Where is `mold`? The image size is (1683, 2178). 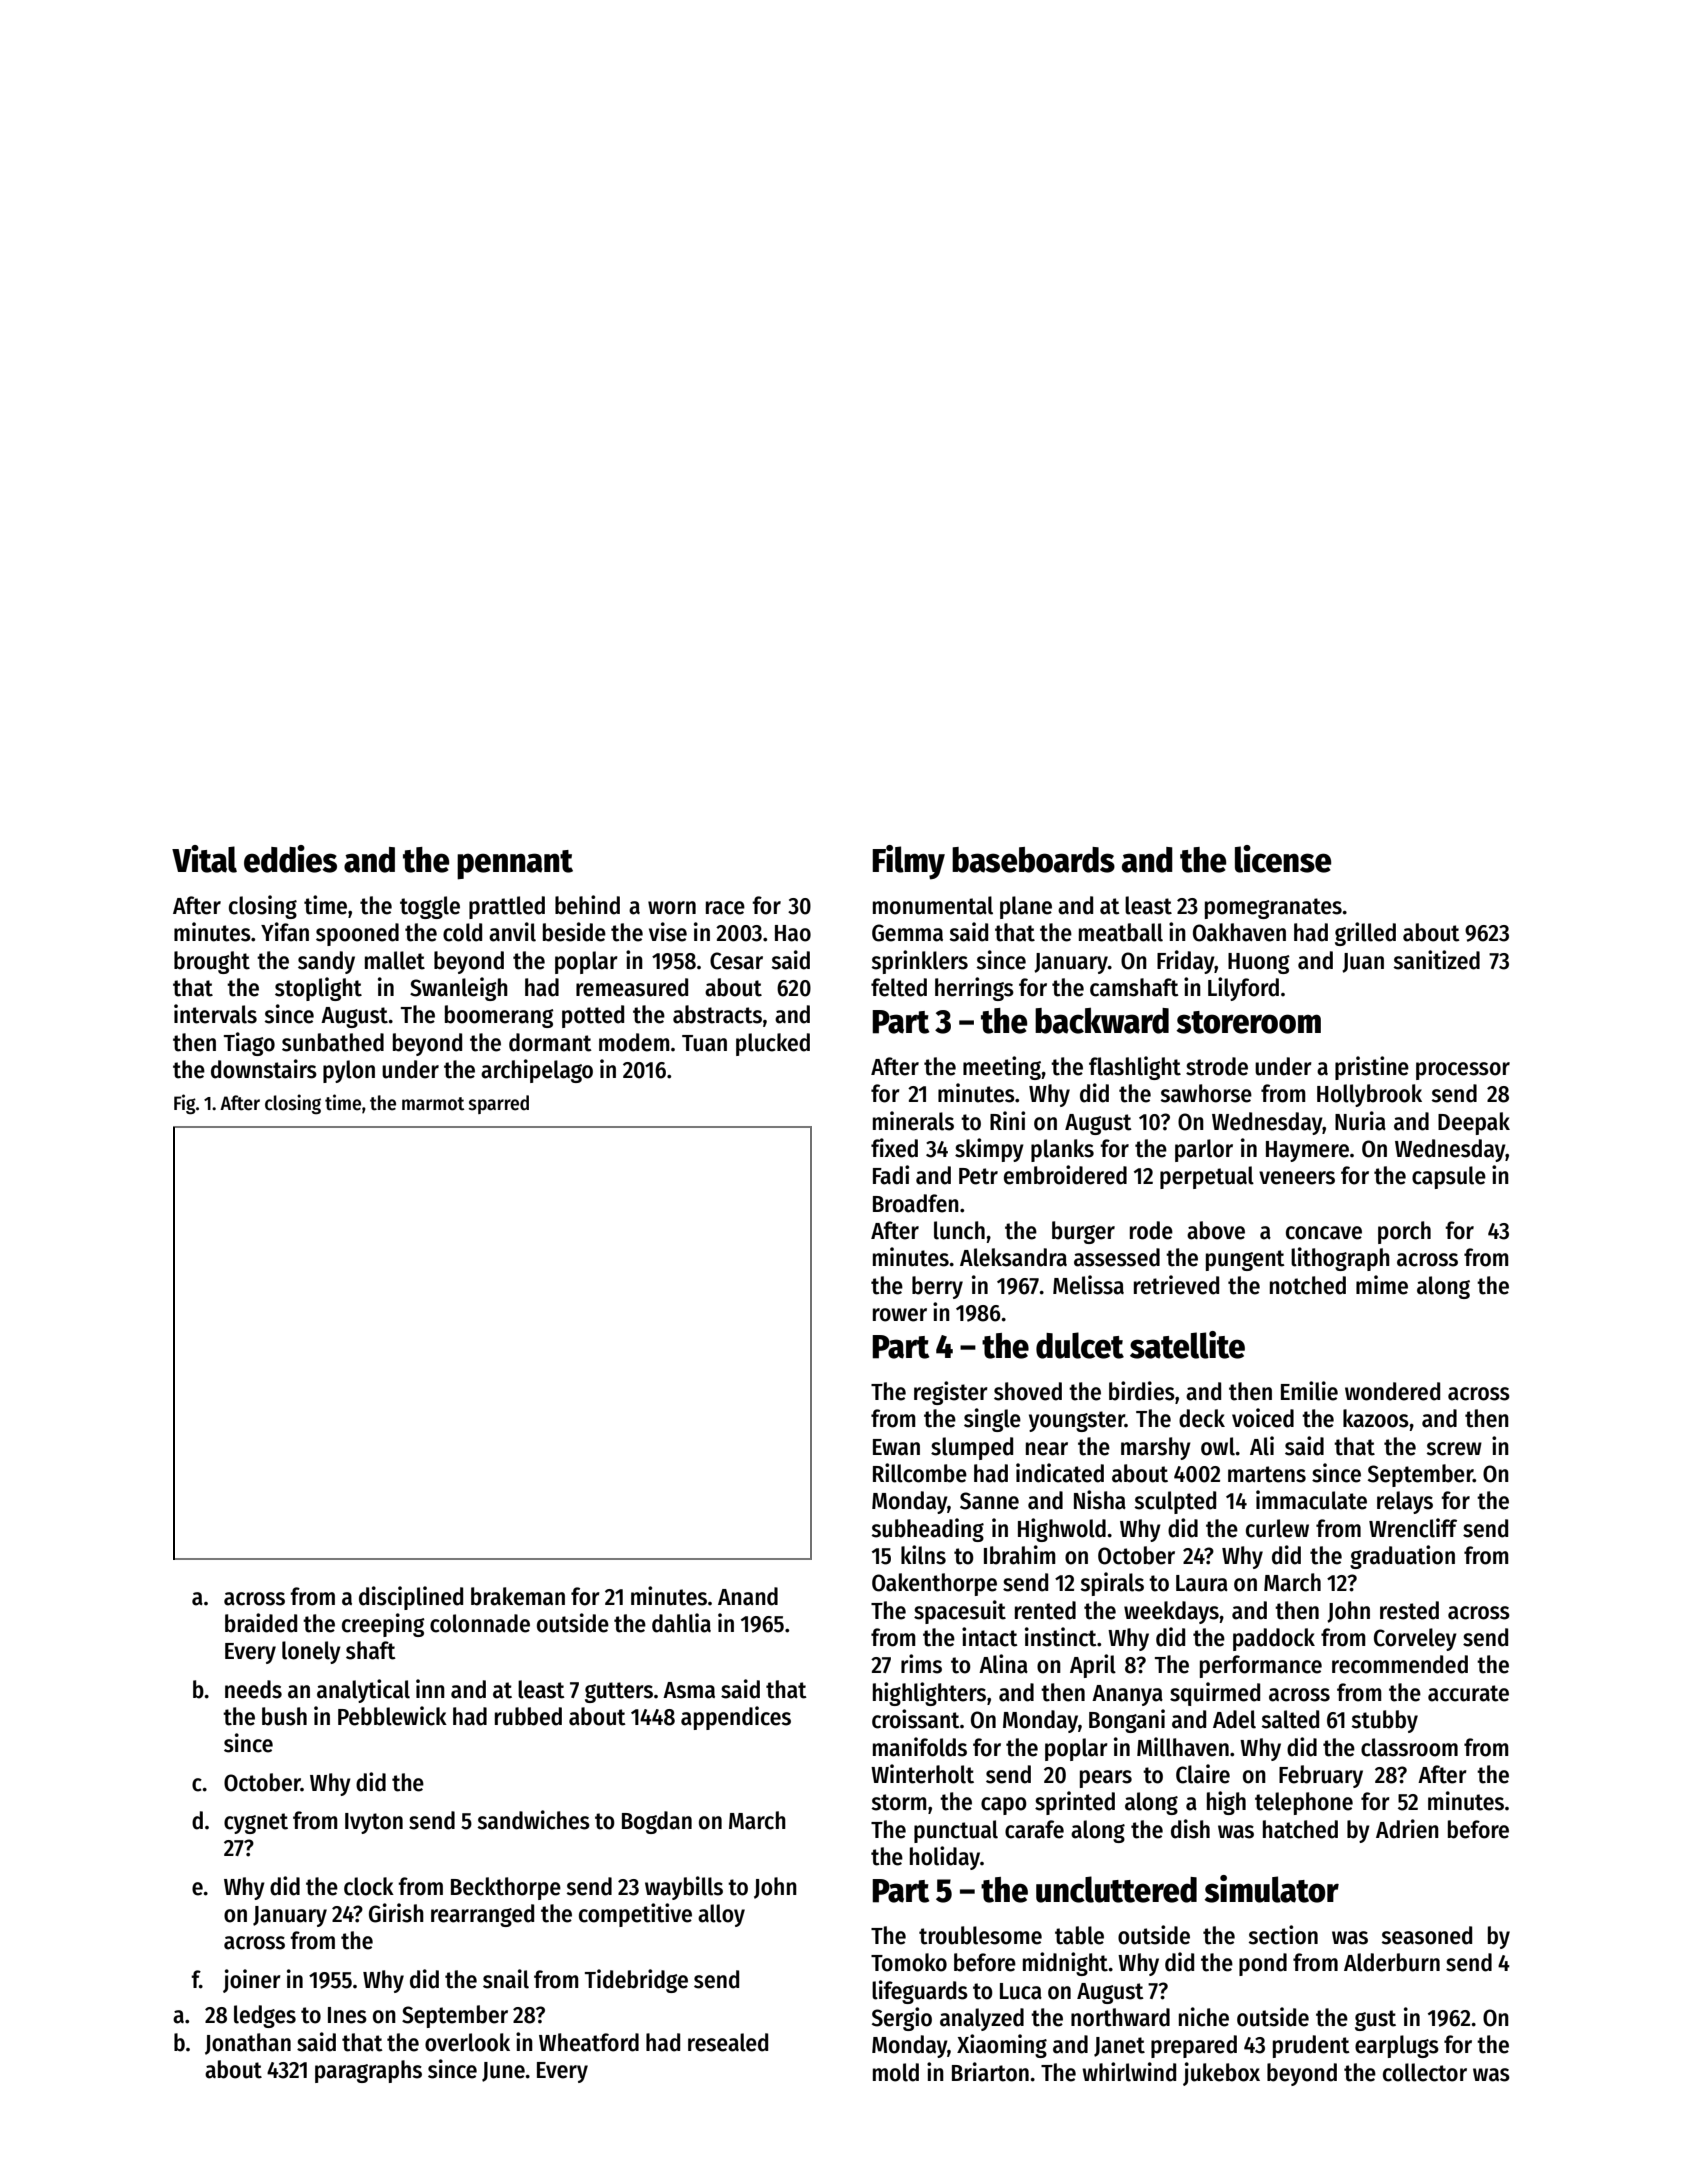 mold is located at coordinates (896, 2072).
